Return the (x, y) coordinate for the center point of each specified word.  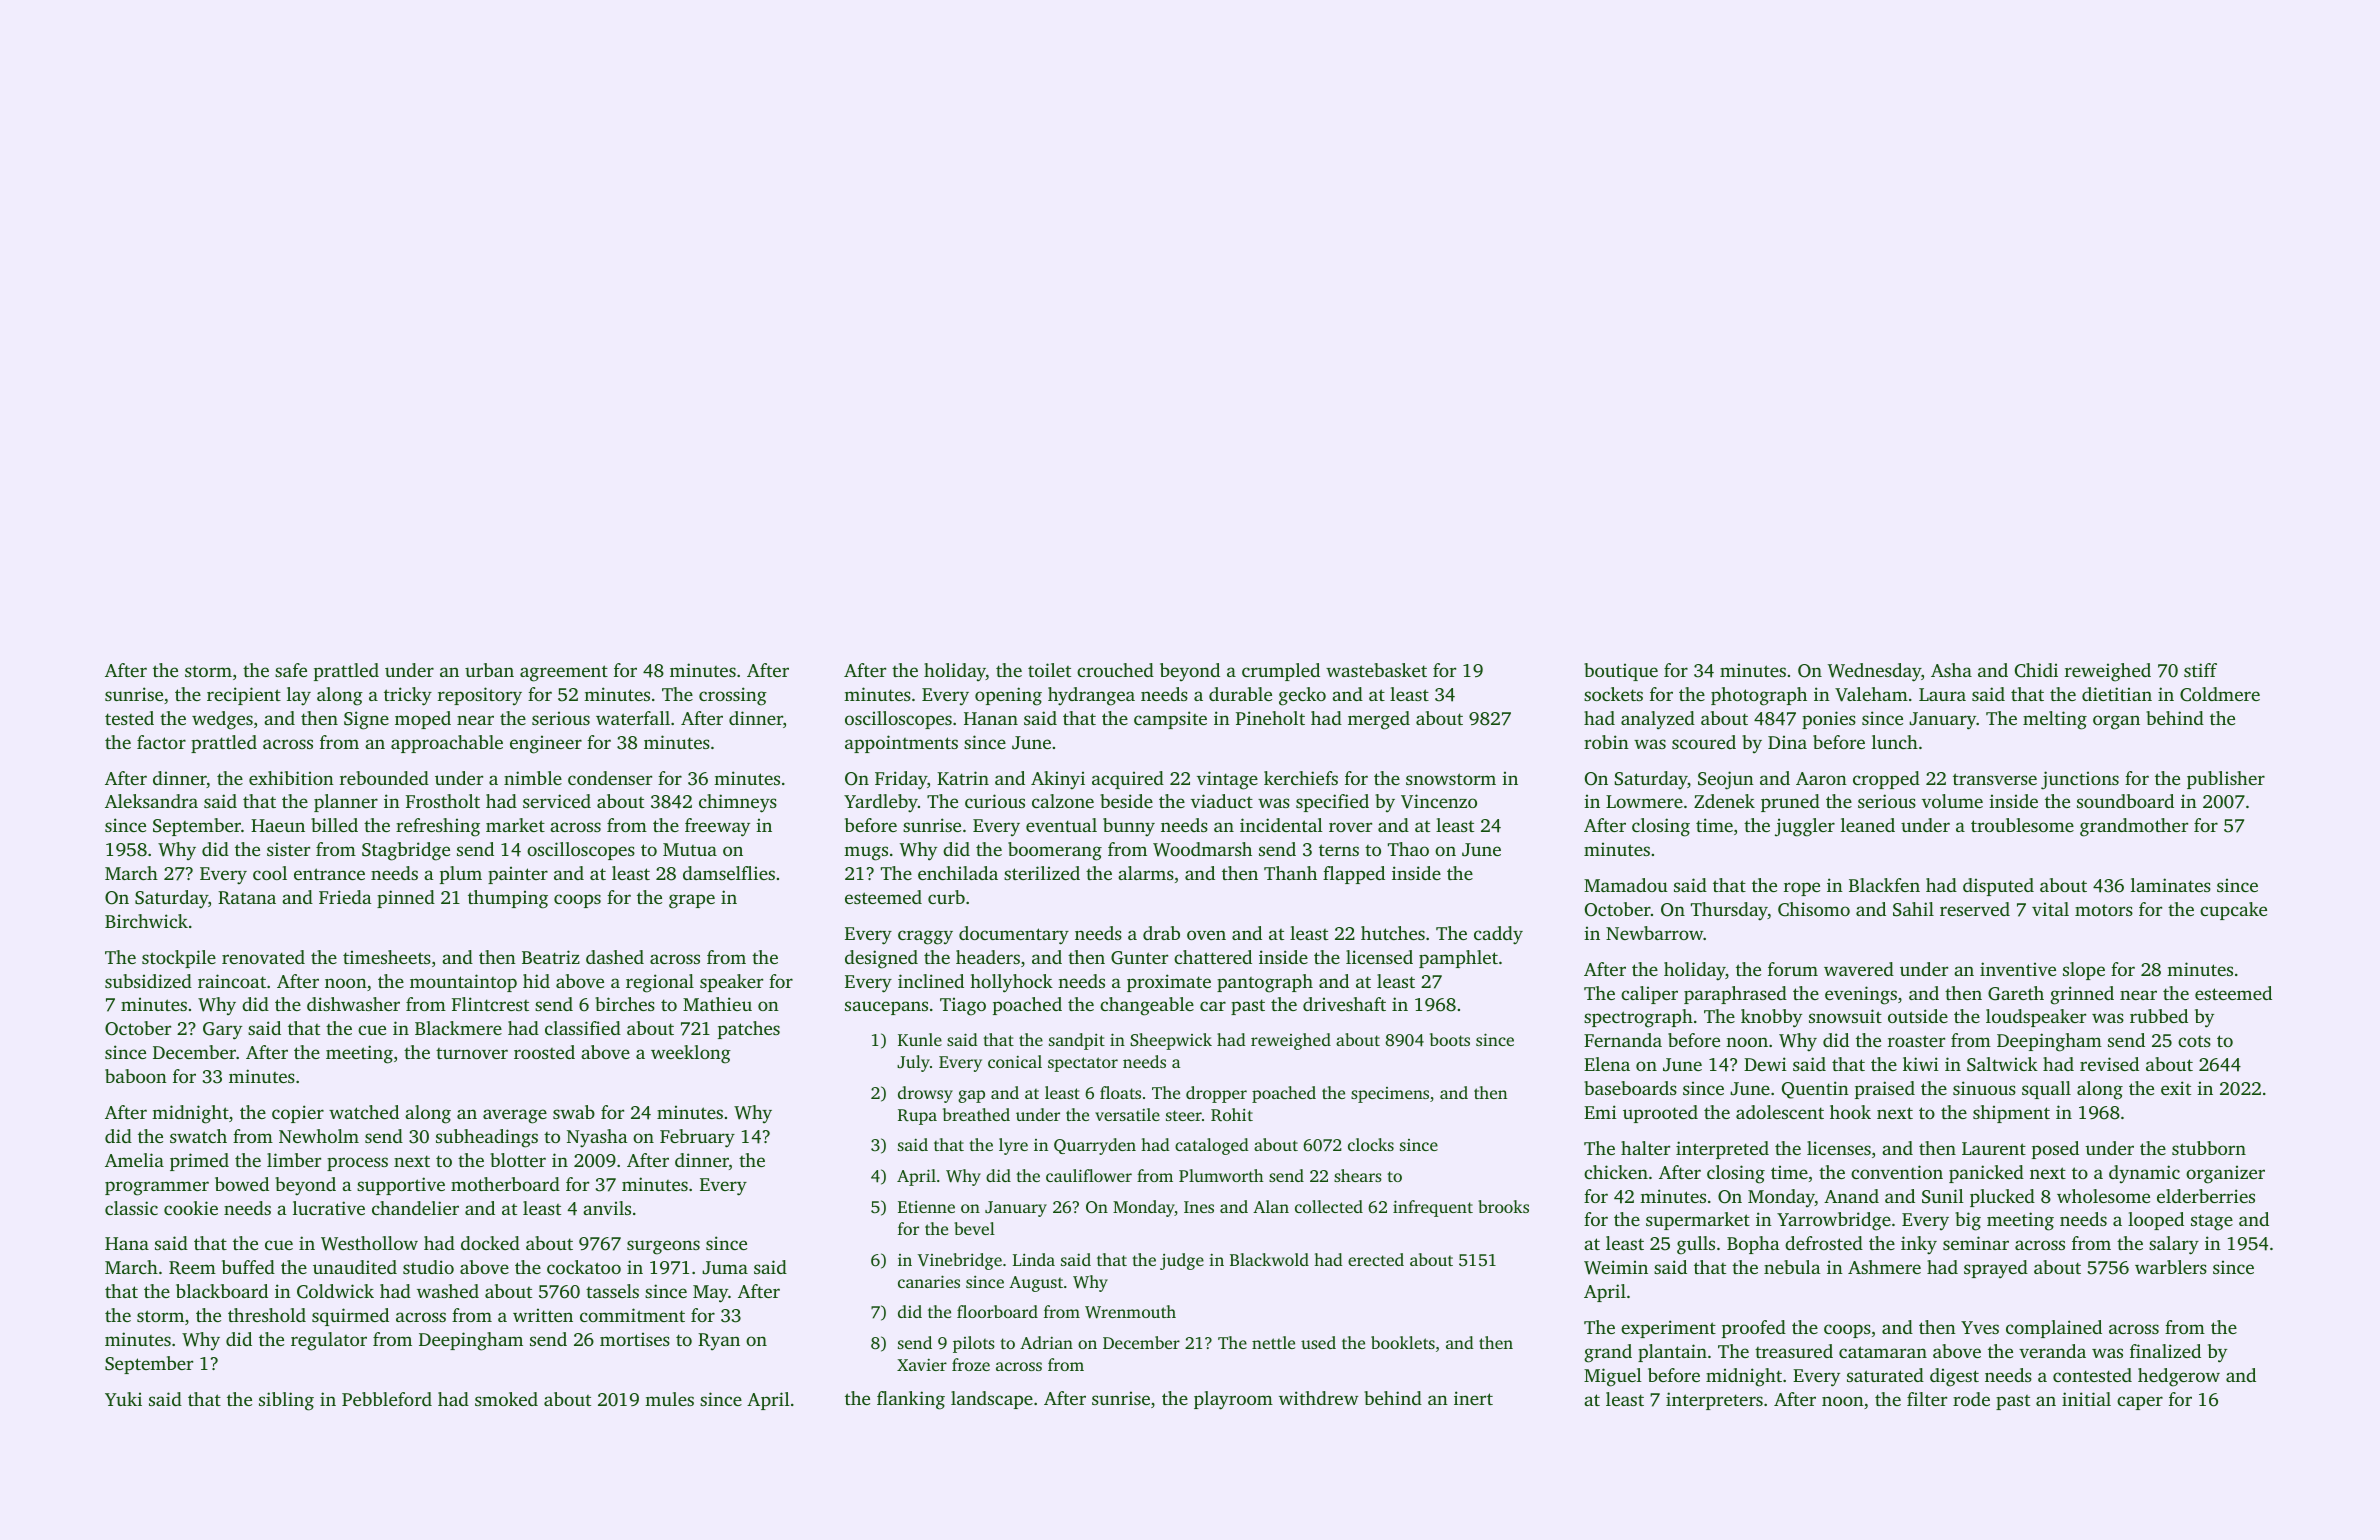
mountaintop (463, 983)
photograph (1759, 696)
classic (131, 1208)
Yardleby (881, 803)
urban (489, 670)
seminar (1976, 1243)
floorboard (997, 1311)
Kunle (920, 1039)
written (543, 1315)
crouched (1115, 670)
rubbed (2159, 1016)
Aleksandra (151, 801)
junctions (2080, 780)
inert (1473, 1398)
